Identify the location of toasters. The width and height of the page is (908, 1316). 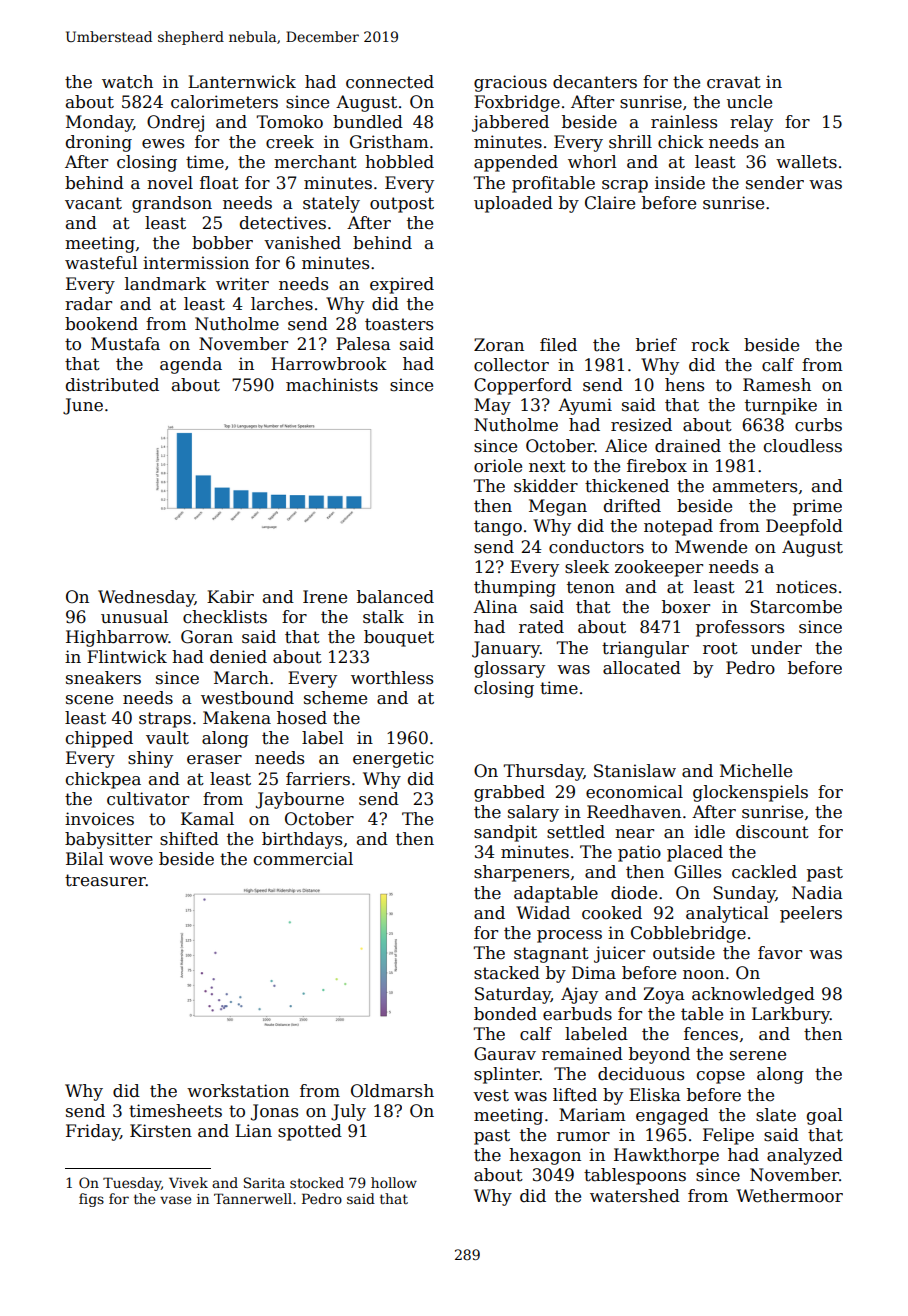
(399, 324).
